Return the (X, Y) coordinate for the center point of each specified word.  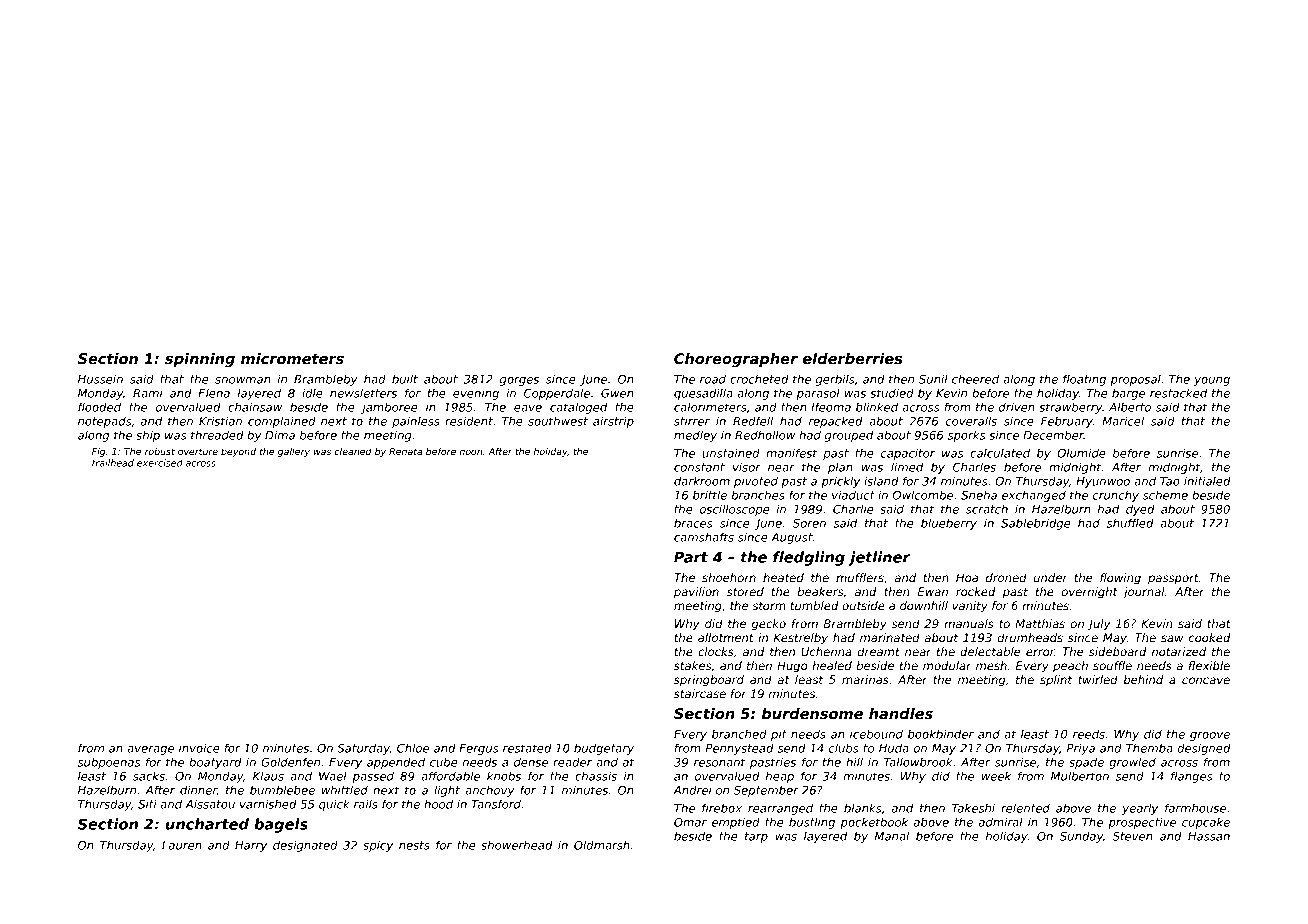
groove (1210, 736)
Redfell (753, 421)
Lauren (182, 845)
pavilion (696, 593)
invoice (199, 748)
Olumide (1081, 453)
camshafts (704, 537)
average (150, 750)
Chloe (413, 748)
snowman (242, 380)
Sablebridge (1036, 524)
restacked (1178, 393)
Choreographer (736, 360)
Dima (280, 435)
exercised (160, 463)
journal (1144, 593)
